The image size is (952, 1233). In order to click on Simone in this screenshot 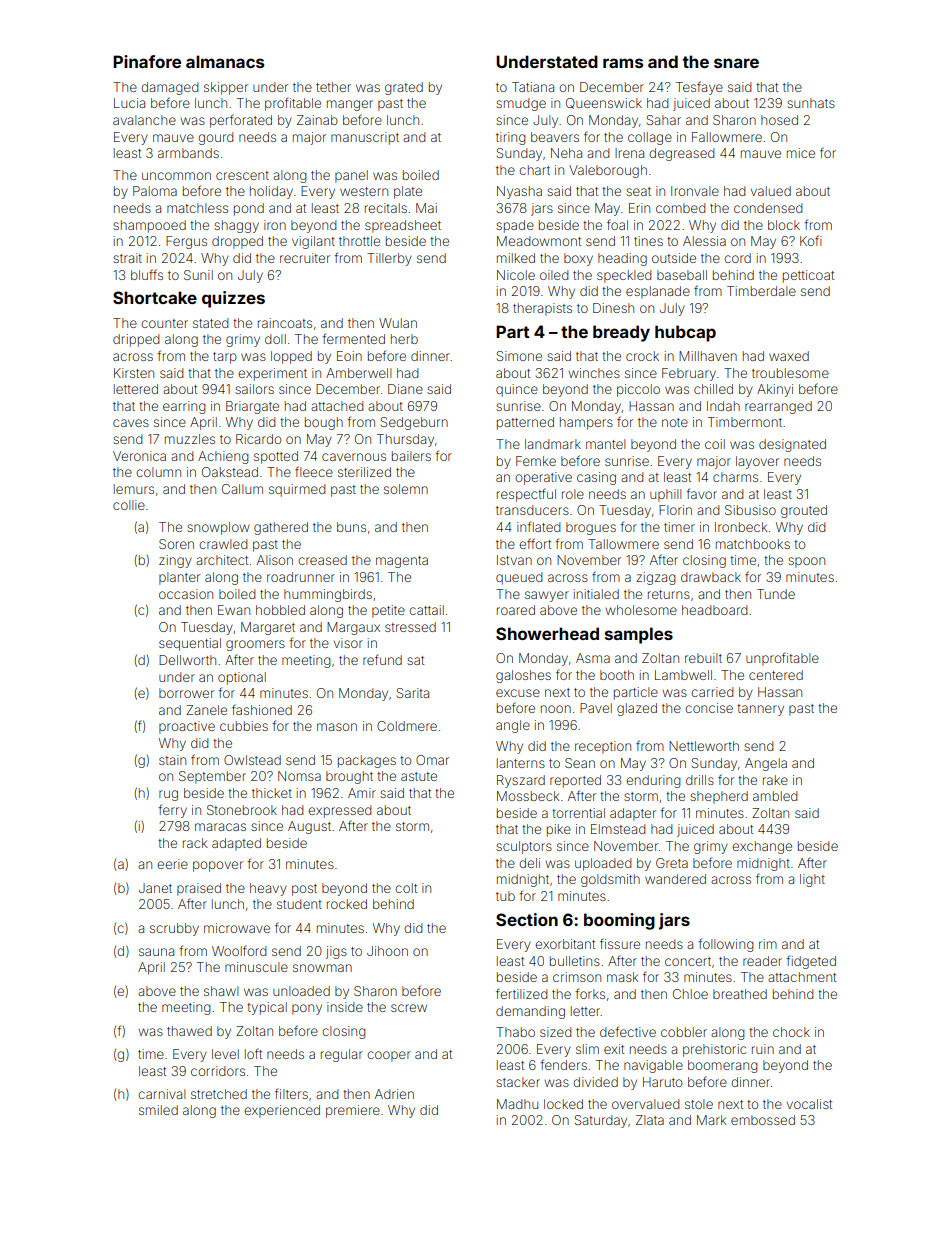, I will do `click(519, 356)`.
